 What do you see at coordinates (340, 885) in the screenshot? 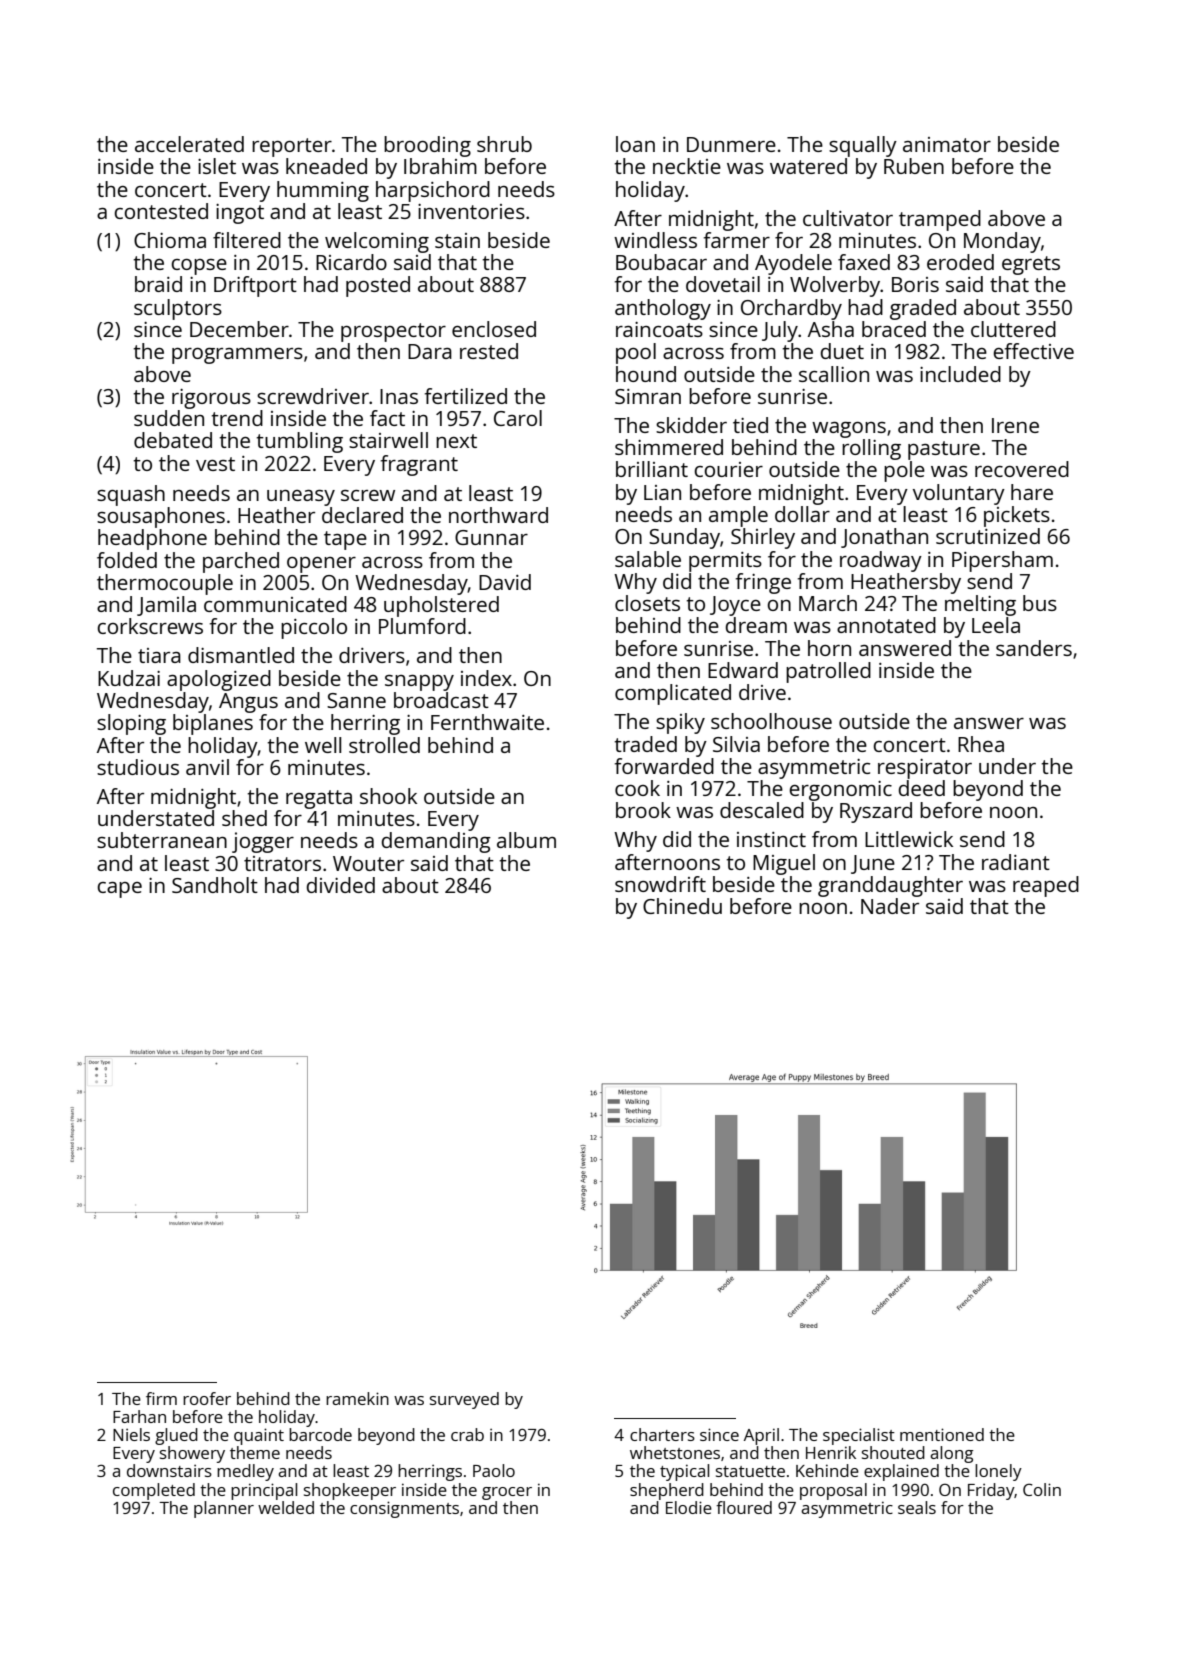
I see `divided` at bounding box center [340, 885].
